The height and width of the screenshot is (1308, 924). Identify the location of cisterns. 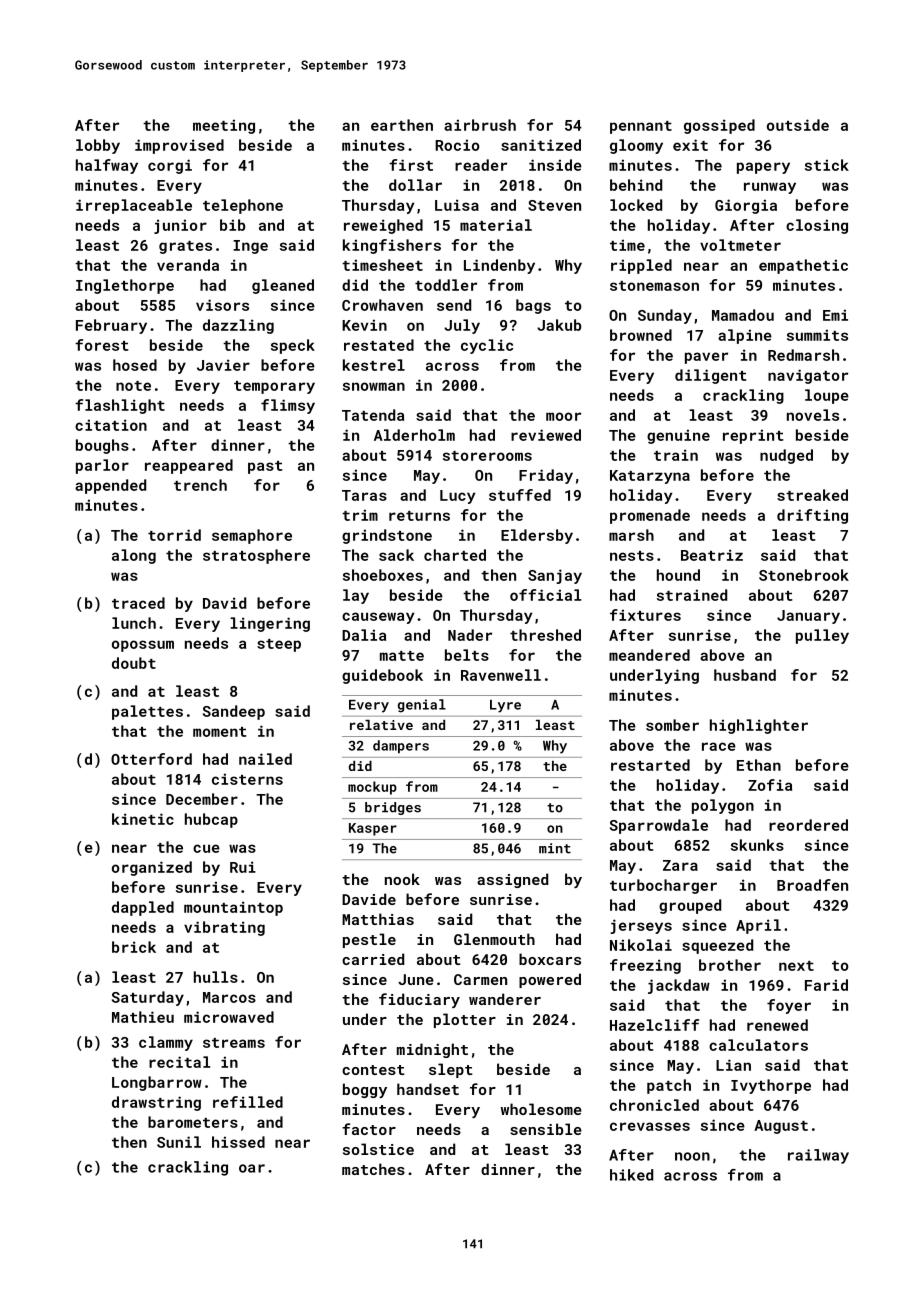
(247, 779).
